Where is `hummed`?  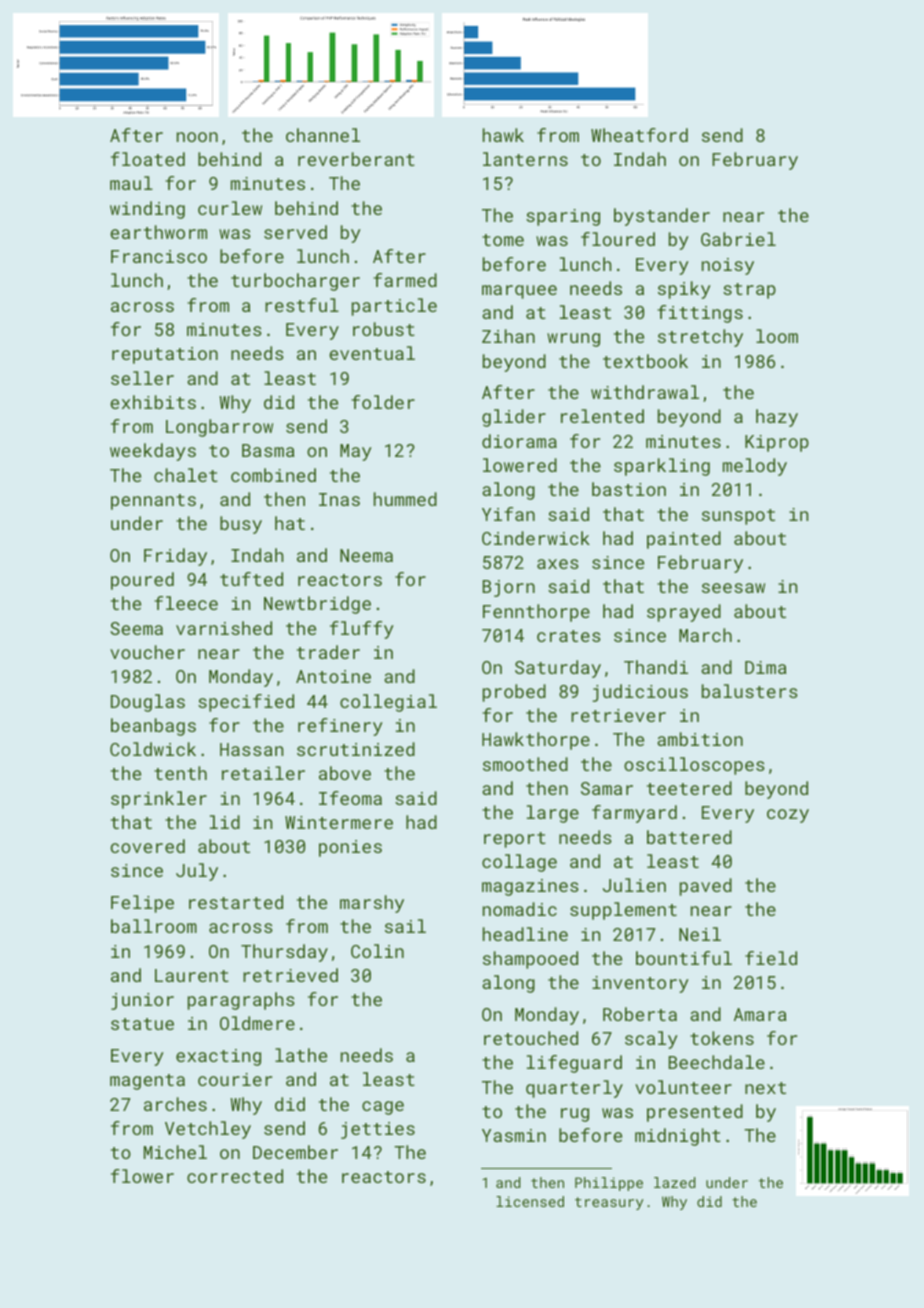
hummed is located at coordinates (405, 499).
